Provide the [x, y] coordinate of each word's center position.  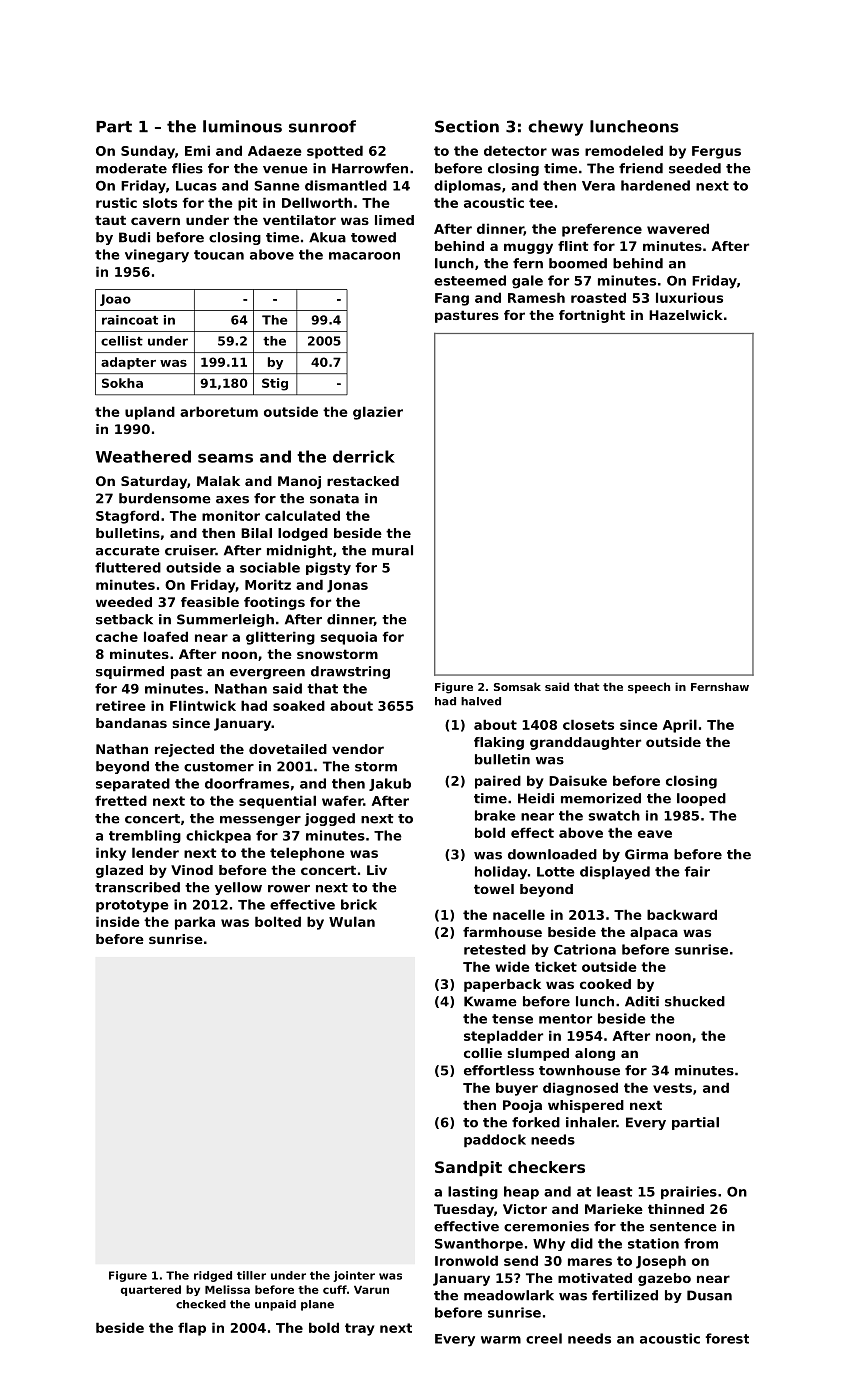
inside [117, 921]
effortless [499, 1070]
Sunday [148, 152]
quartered [151, 1290]
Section [467, 126]
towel [494, 889]
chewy [555, 128]
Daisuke [578, 780]
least [614, 1191]
